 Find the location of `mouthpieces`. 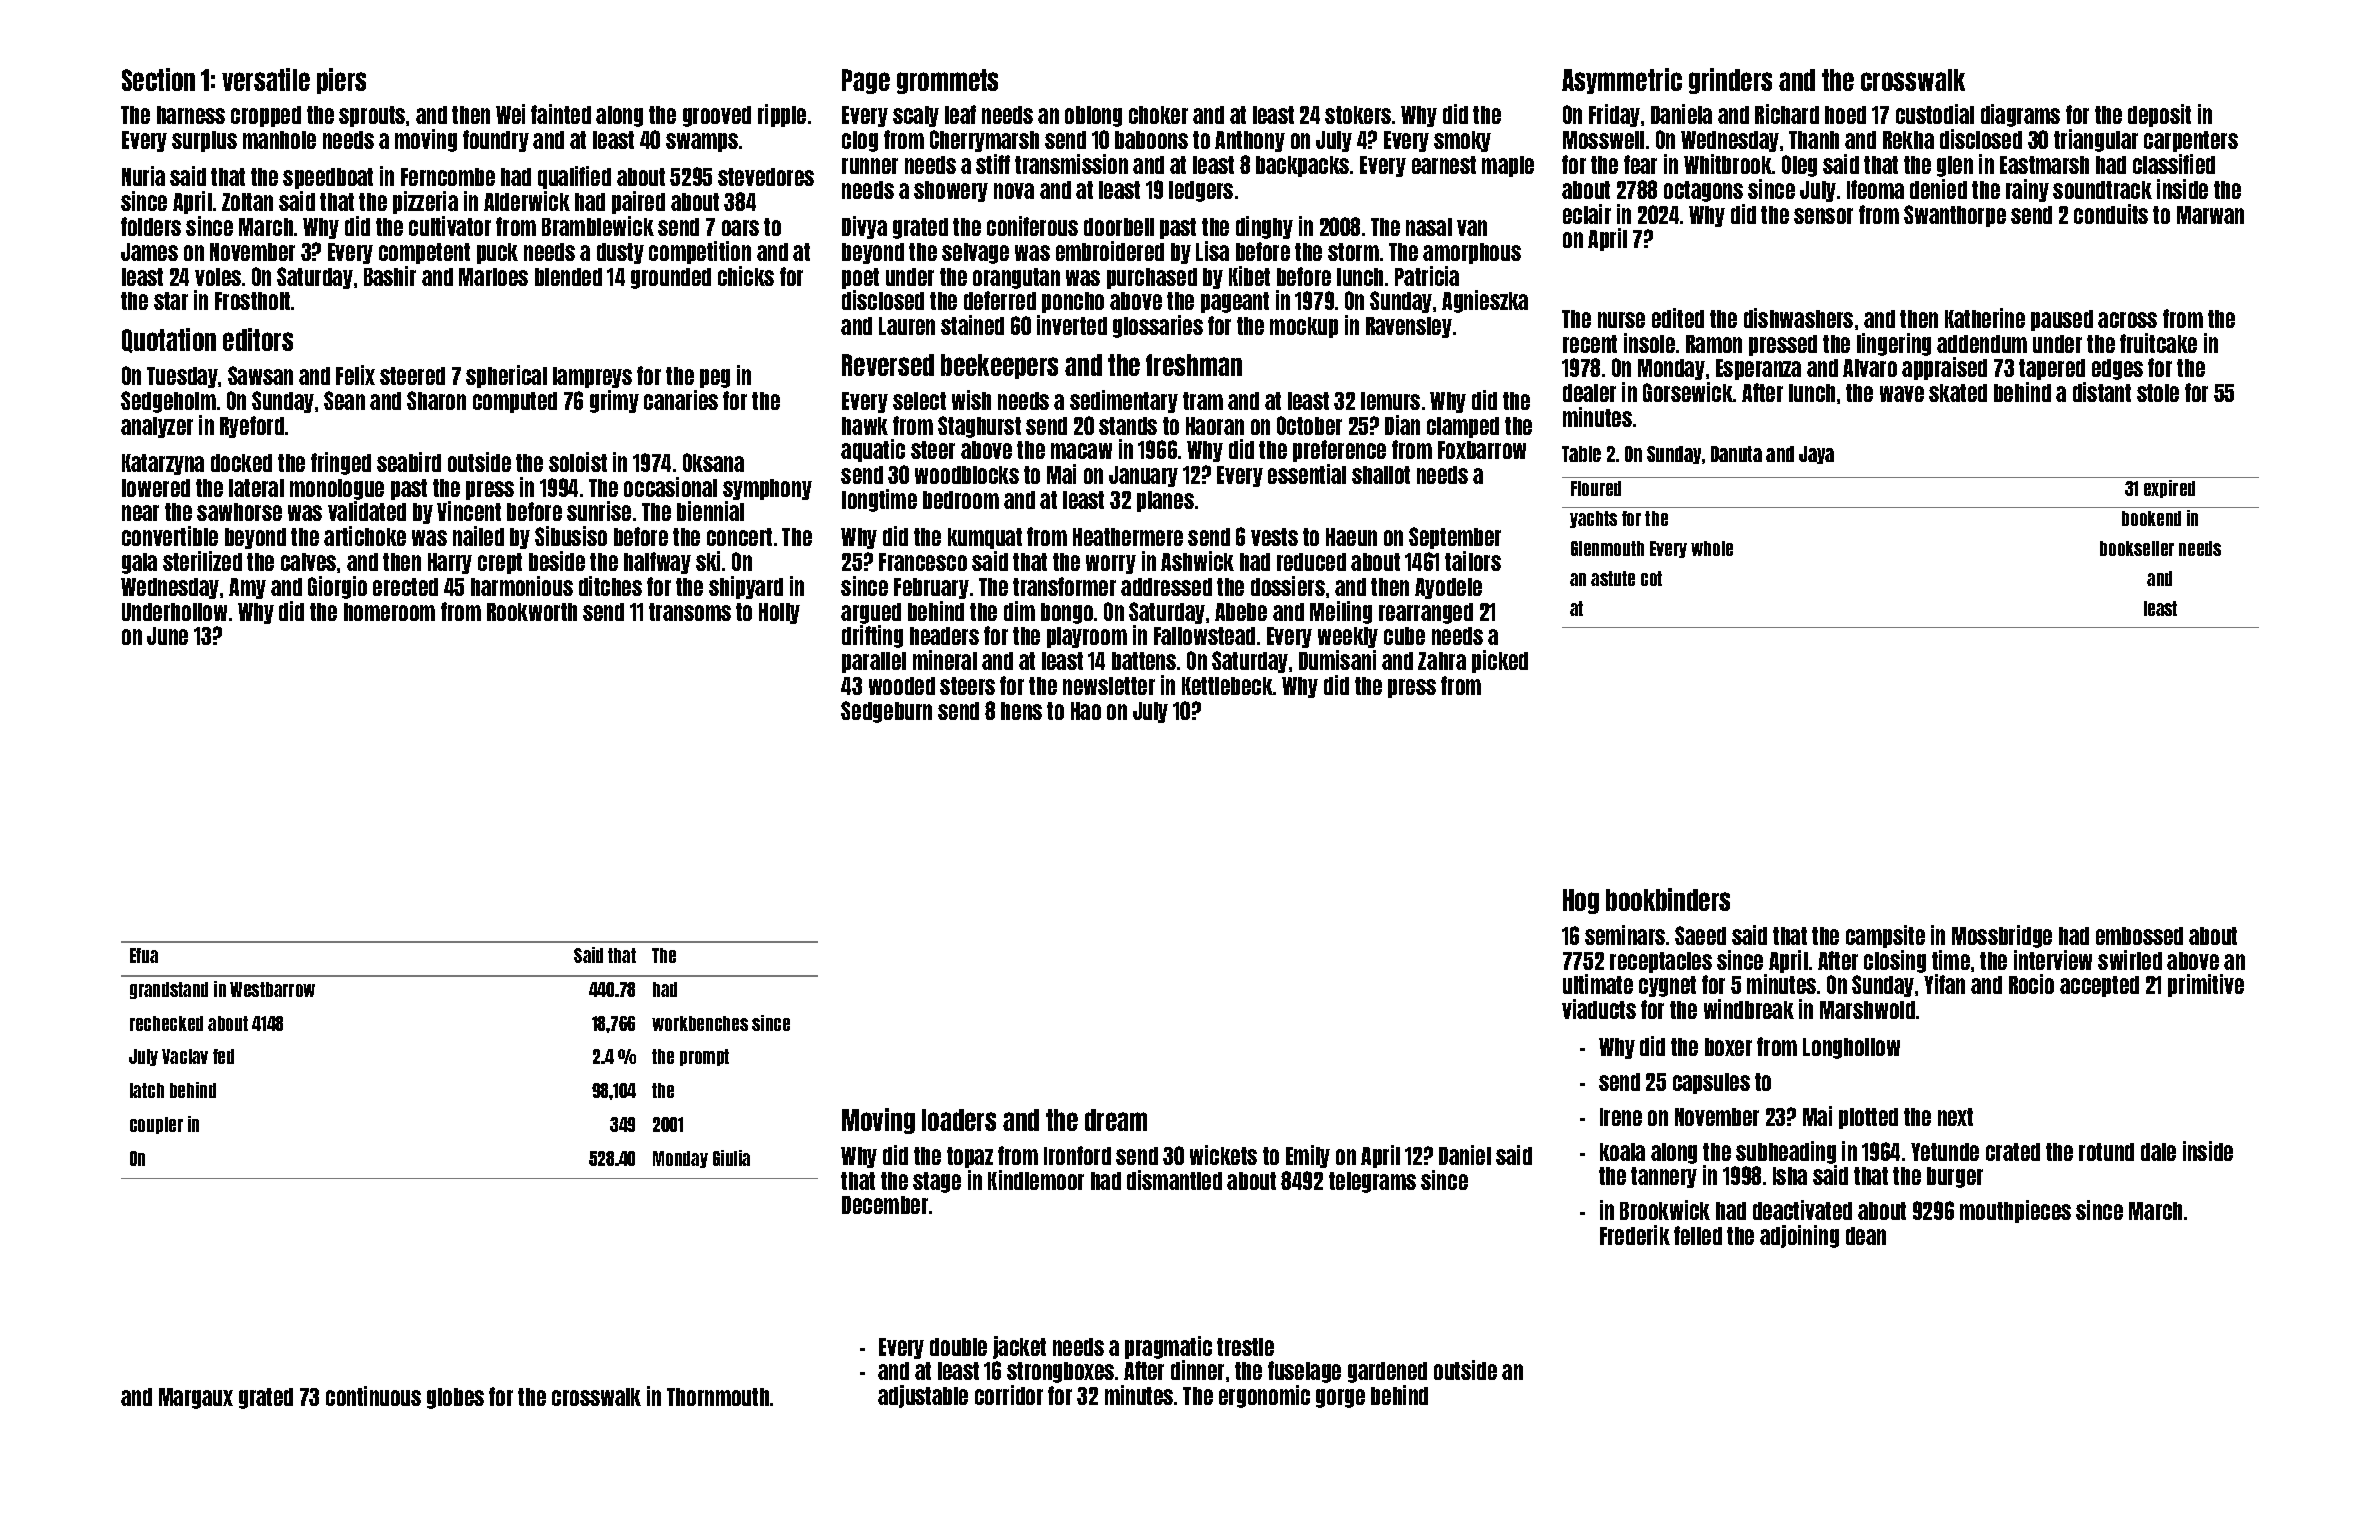

mouthpieces is located at coordinates (2015, 1211).
